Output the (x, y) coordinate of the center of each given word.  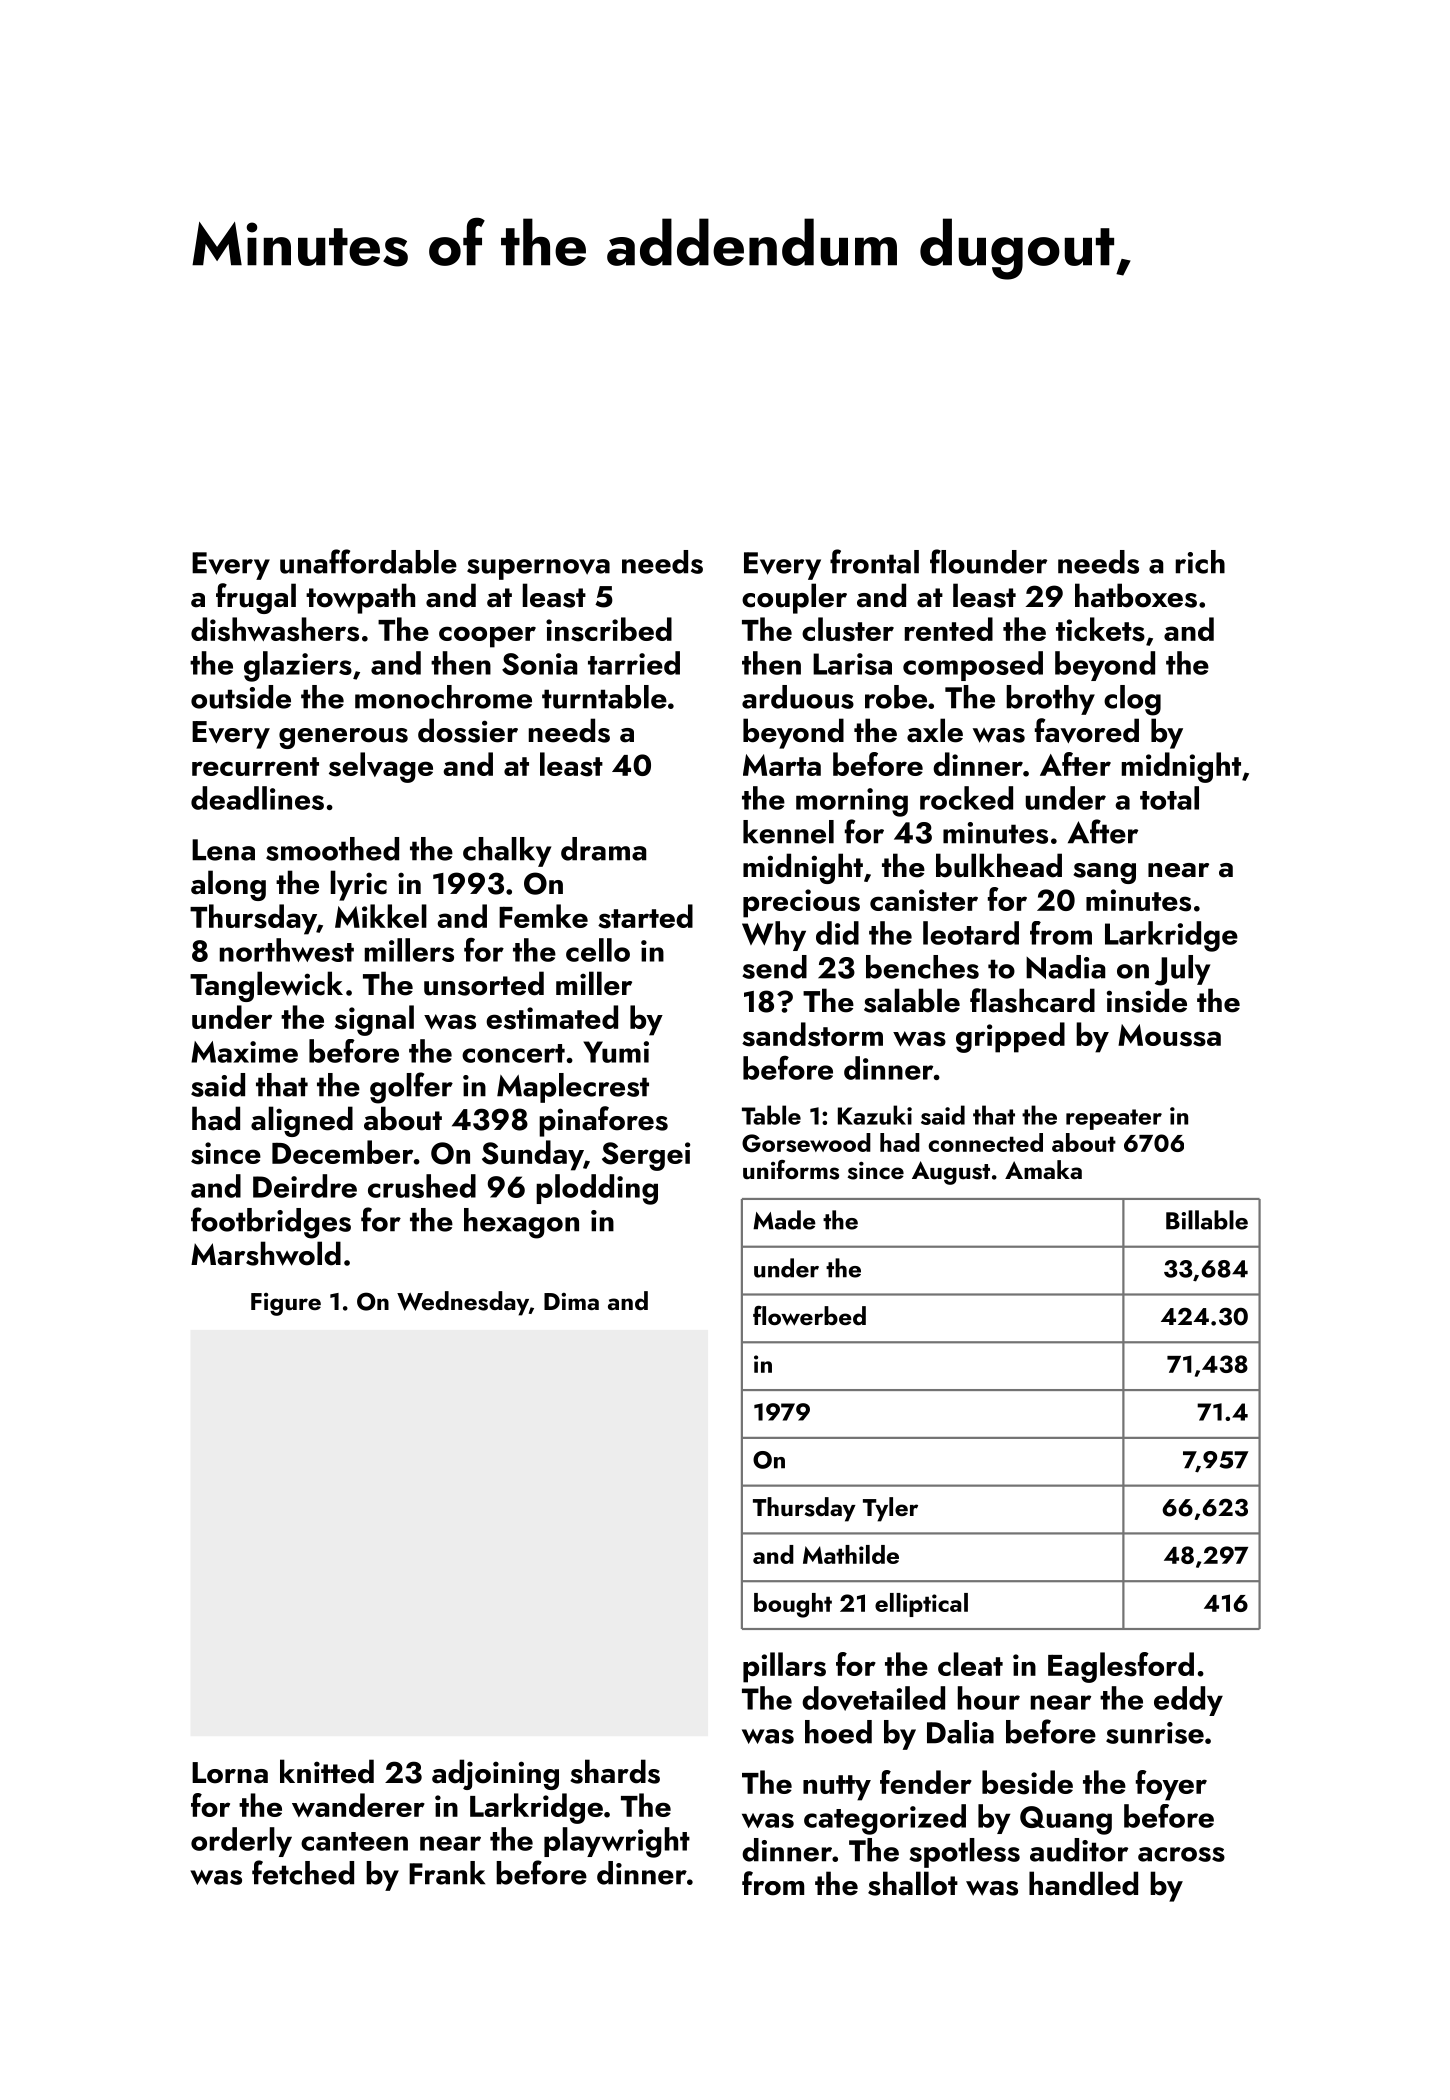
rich (1200, 562)
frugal (256, 598)
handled (1083, 1883)
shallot (913, 1883)
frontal (874, 561)
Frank (447, 1873)
